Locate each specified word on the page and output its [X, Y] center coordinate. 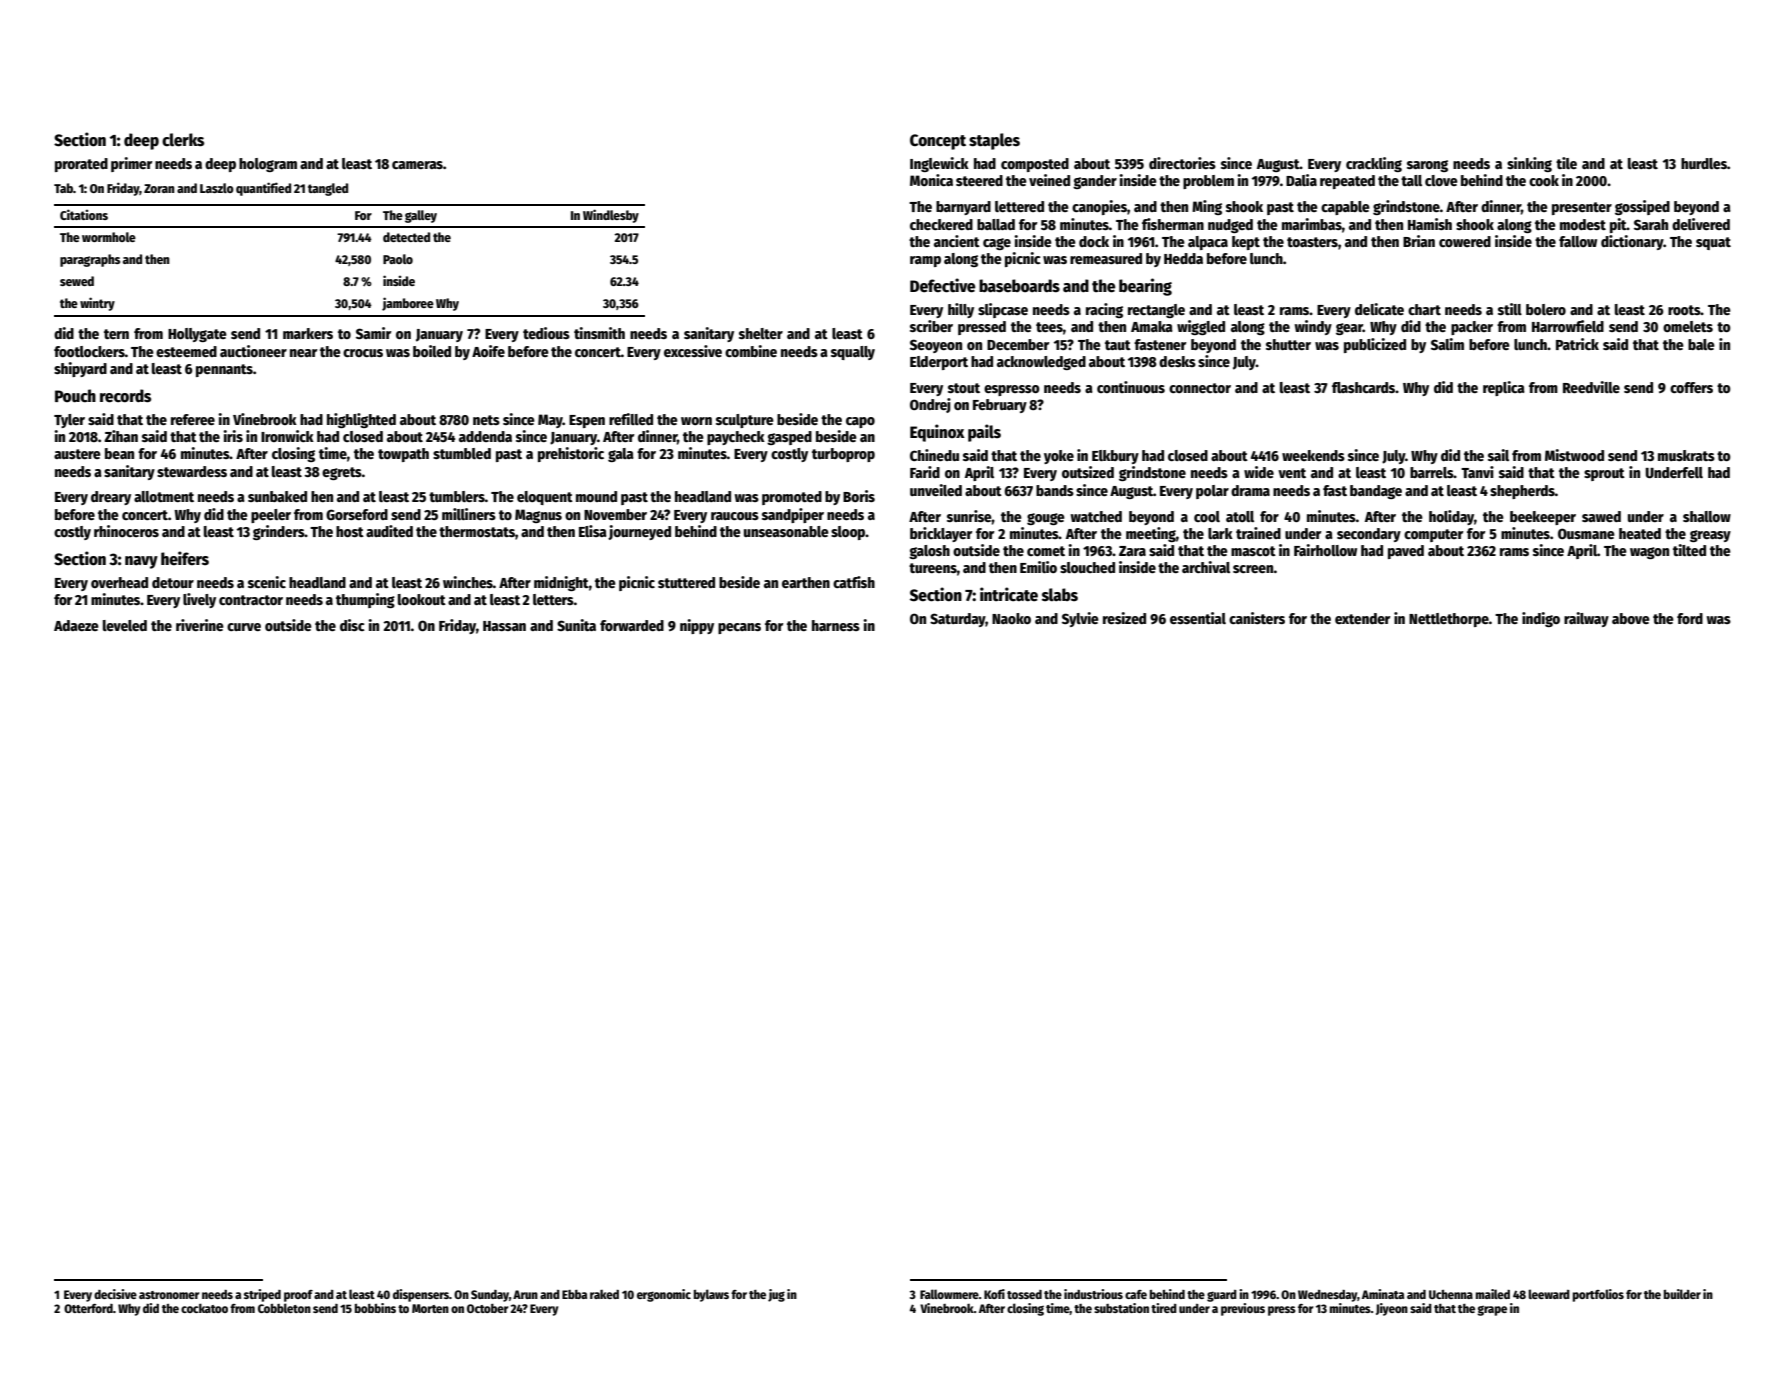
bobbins [375, 1308]
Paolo [398, 259]
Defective [943, 285]
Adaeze [76, 625]
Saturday [958, 620]
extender [1362, 618]
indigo [1541, 619]
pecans [739, 628]
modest [1583, 224]
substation [1121, 1308]
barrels [1432, 472]
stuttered [686, 582]
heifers [185, 558]
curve [244, 627]
